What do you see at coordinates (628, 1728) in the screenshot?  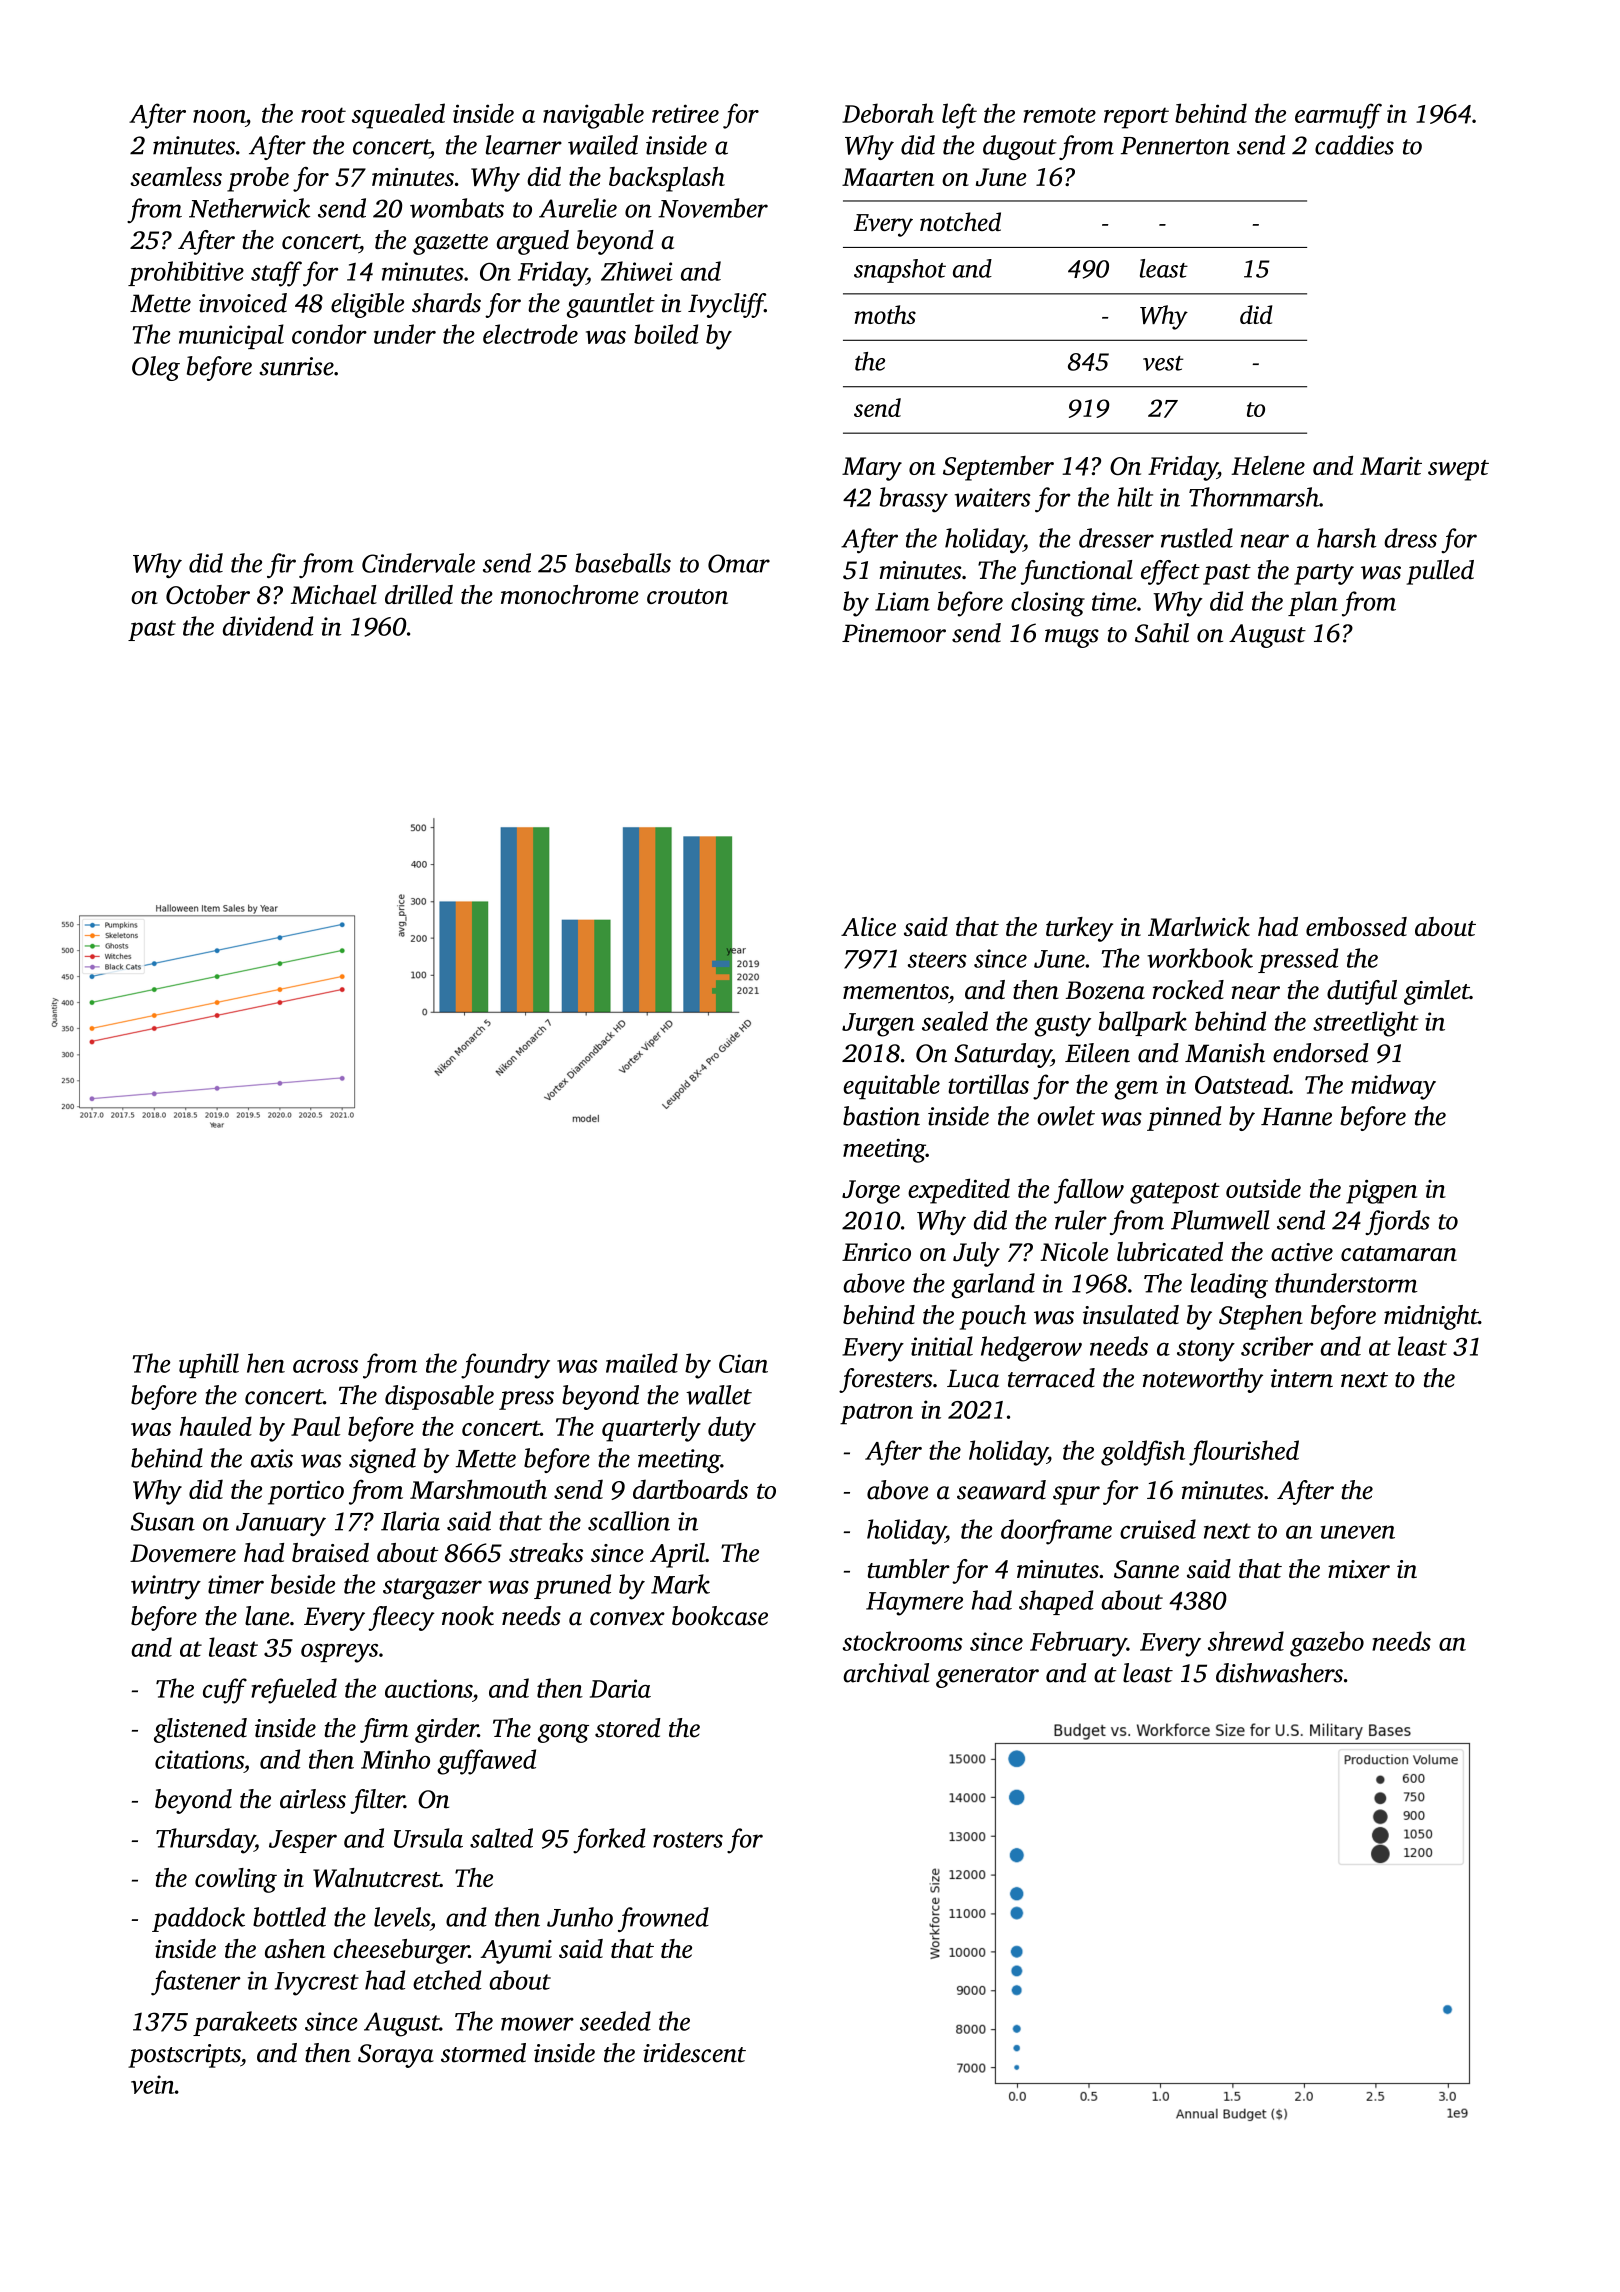 I see `stored` at bounding box center [628, 1728].
